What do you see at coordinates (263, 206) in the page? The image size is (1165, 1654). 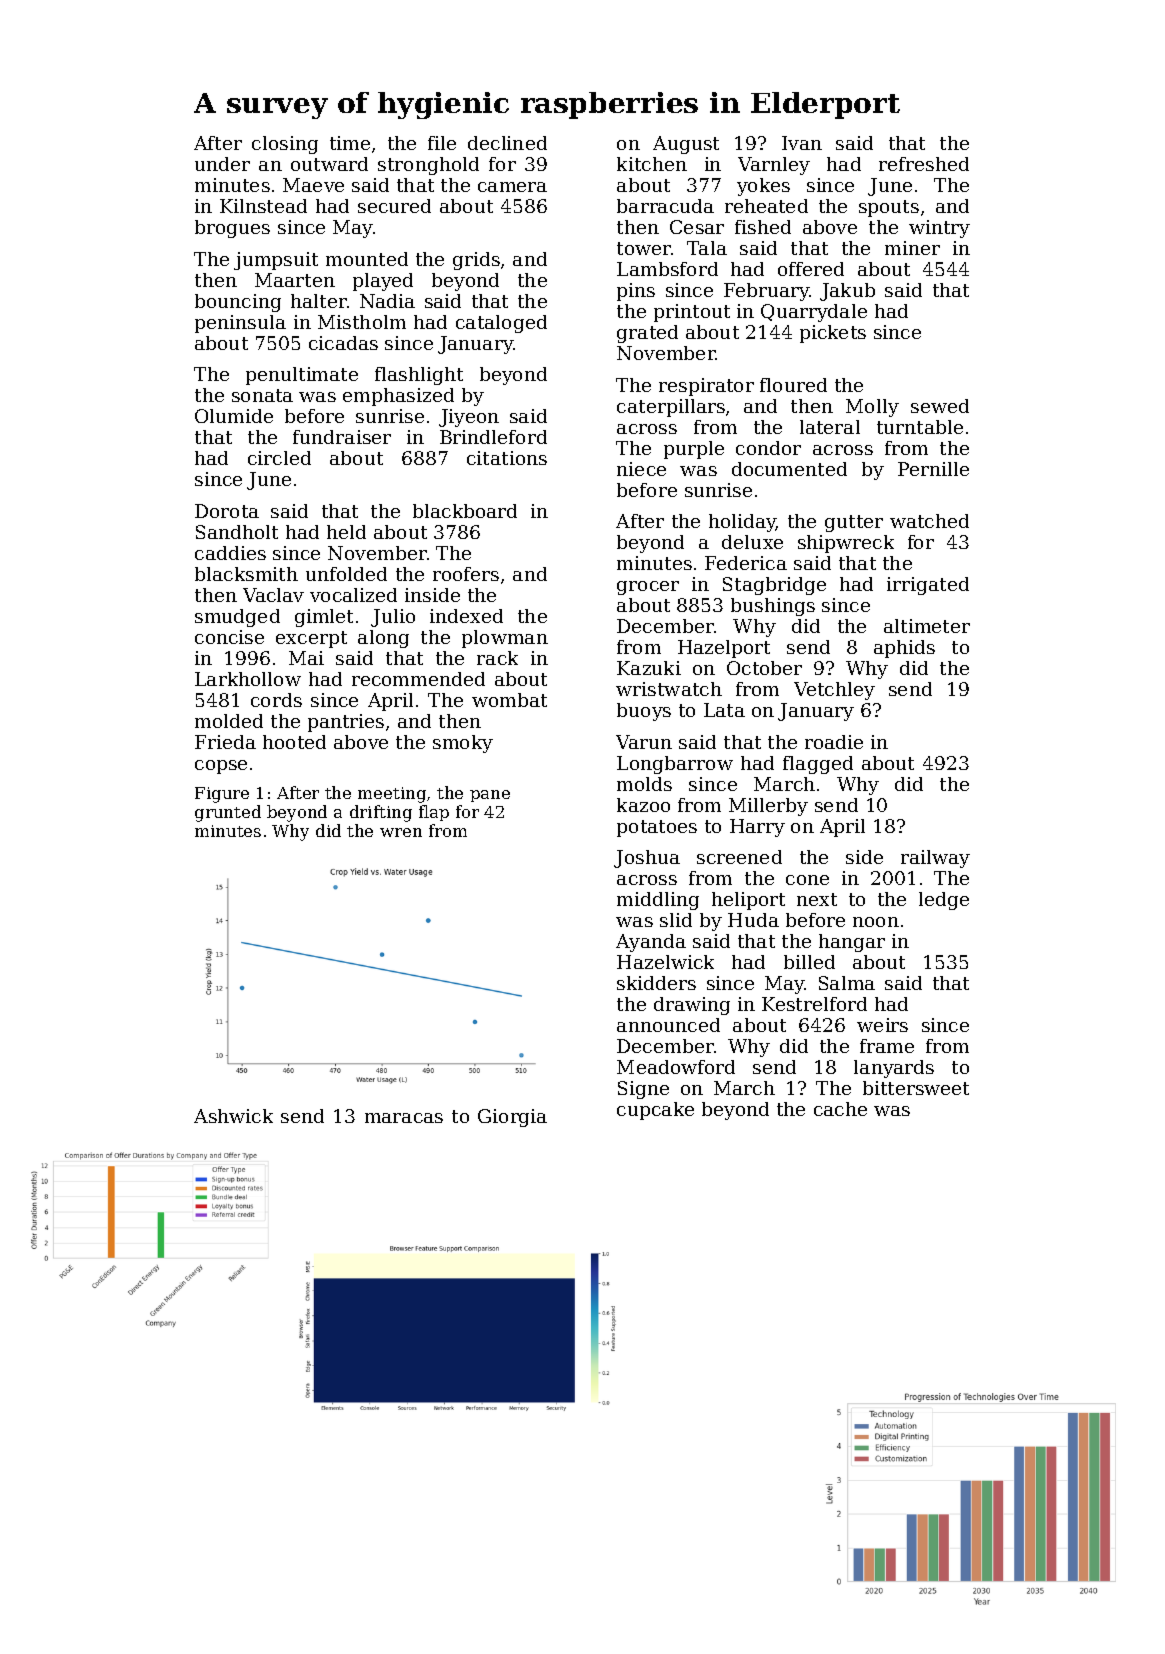 I see `Kilnstead` at bounding box center [263, 206].
